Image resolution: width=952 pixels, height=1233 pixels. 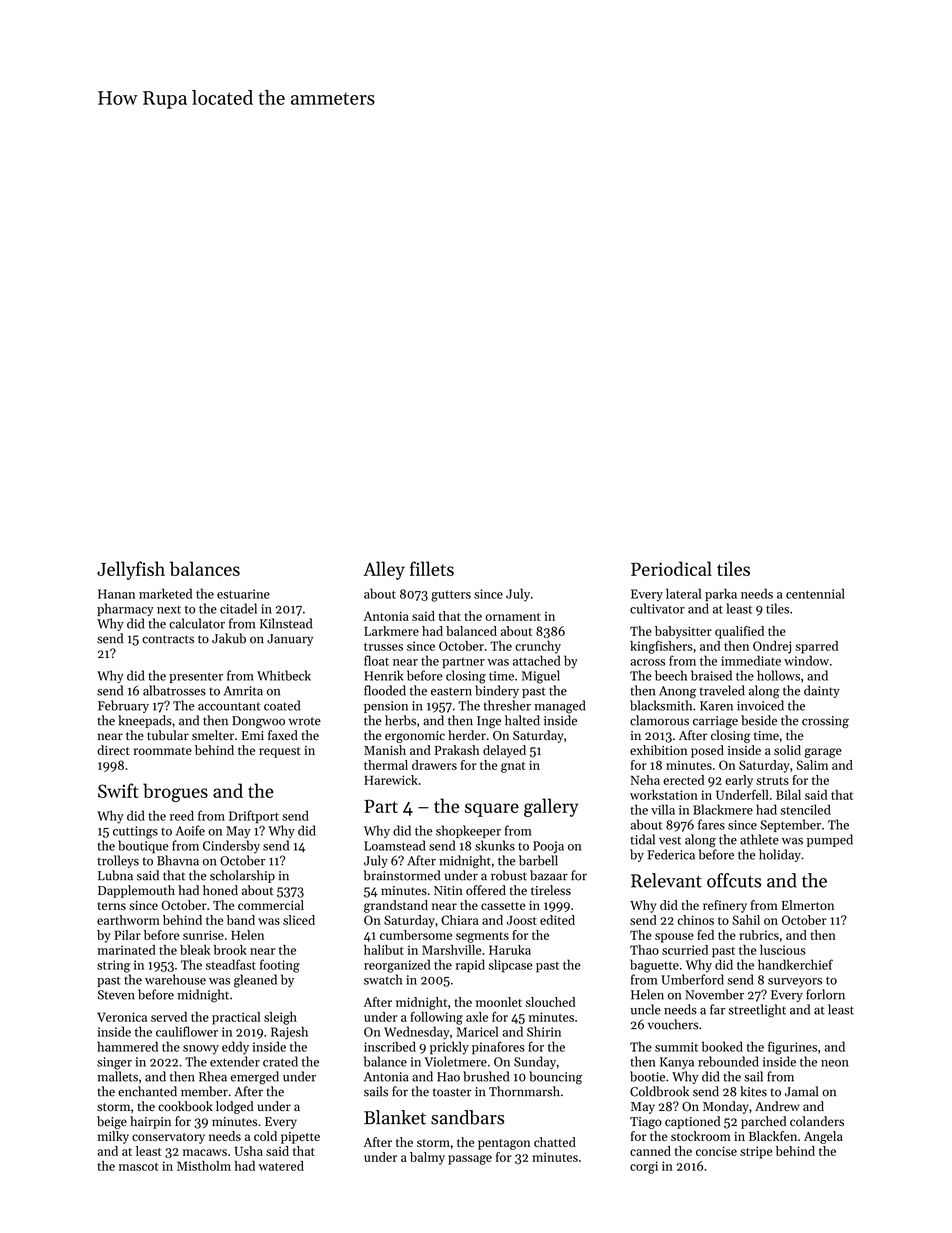 What do you see at coordinates (116, 594) in the image?
I see `Hanan` at bounding box center [116, 594].
